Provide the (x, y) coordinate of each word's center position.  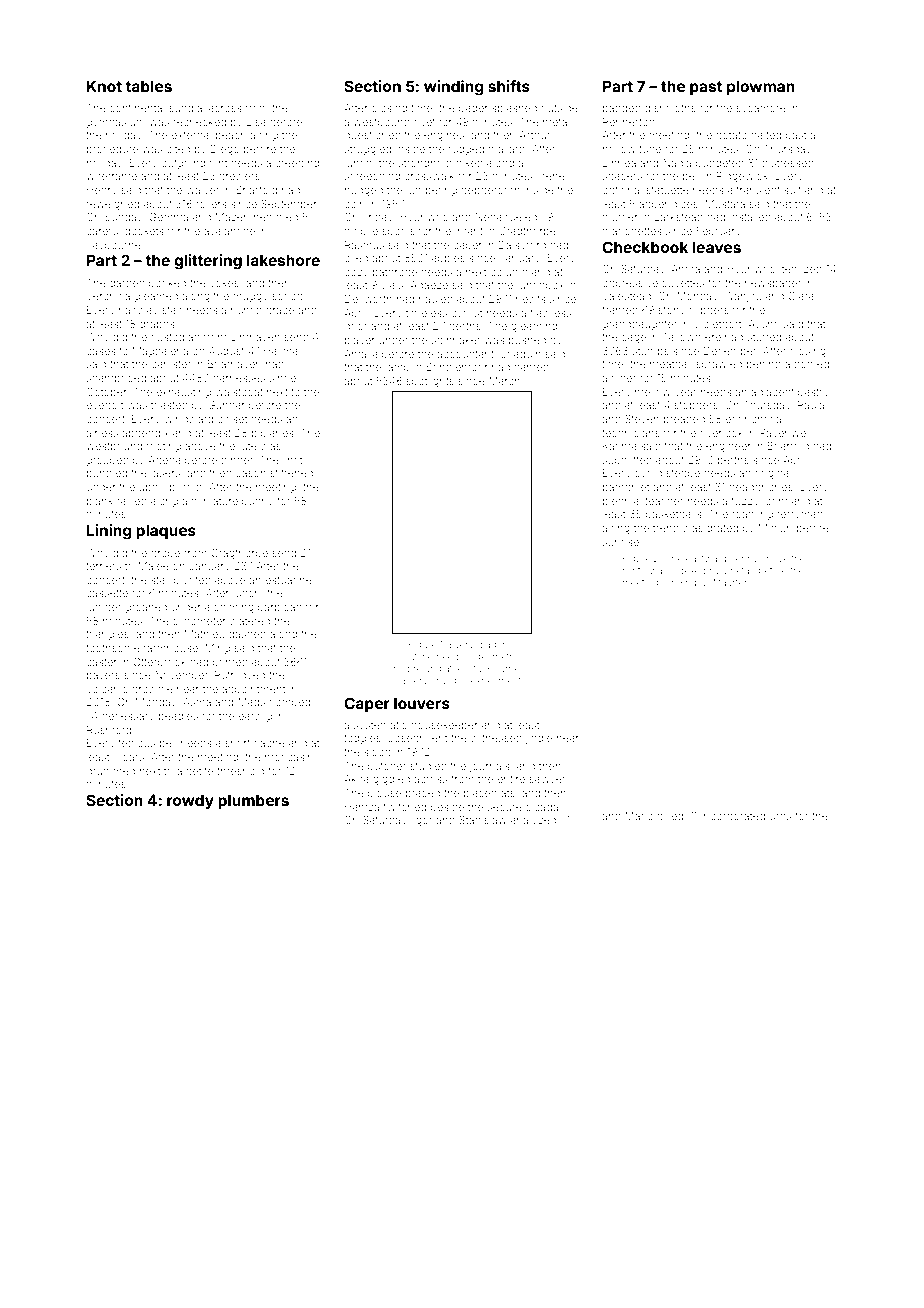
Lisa (256, 122)
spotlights (430, 382)
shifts (509, 86)
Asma (197, 702)
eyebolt (104, 406)
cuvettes (683, 283)
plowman (761, 87)
